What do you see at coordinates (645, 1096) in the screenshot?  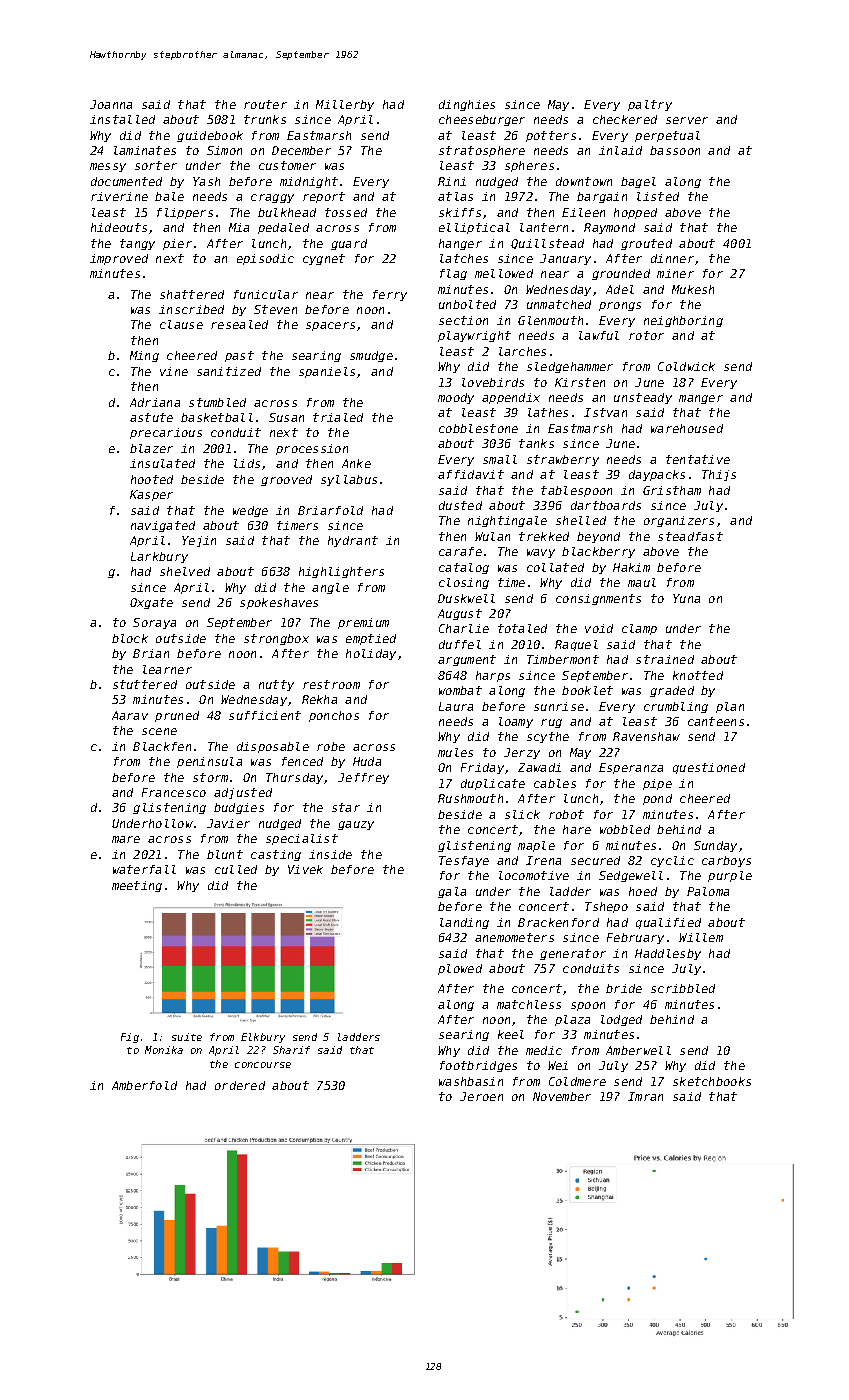 I see `Imran` at bounding box center [645, 1096].
